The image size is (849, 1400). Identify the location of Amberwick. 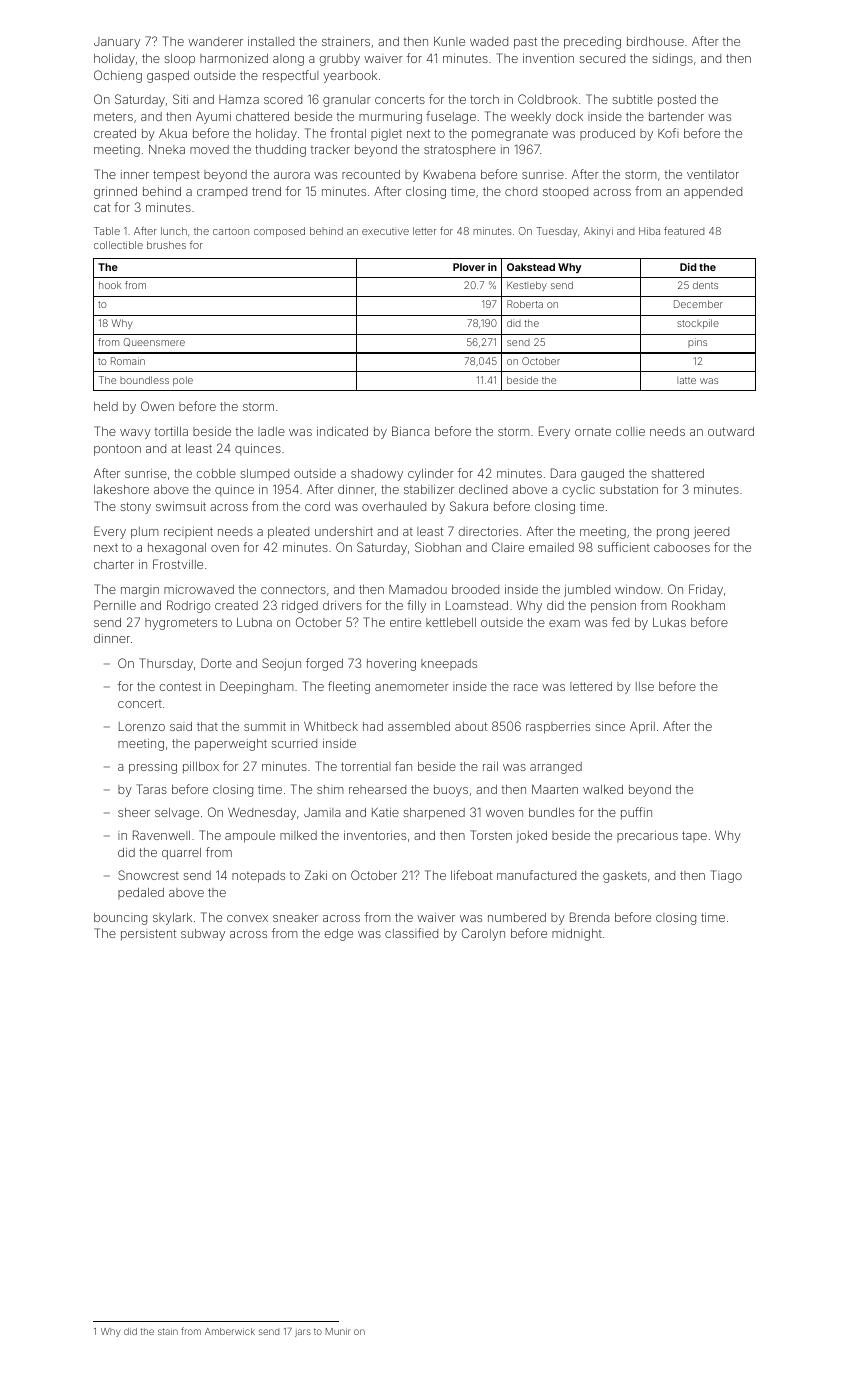
(230, 1331).
